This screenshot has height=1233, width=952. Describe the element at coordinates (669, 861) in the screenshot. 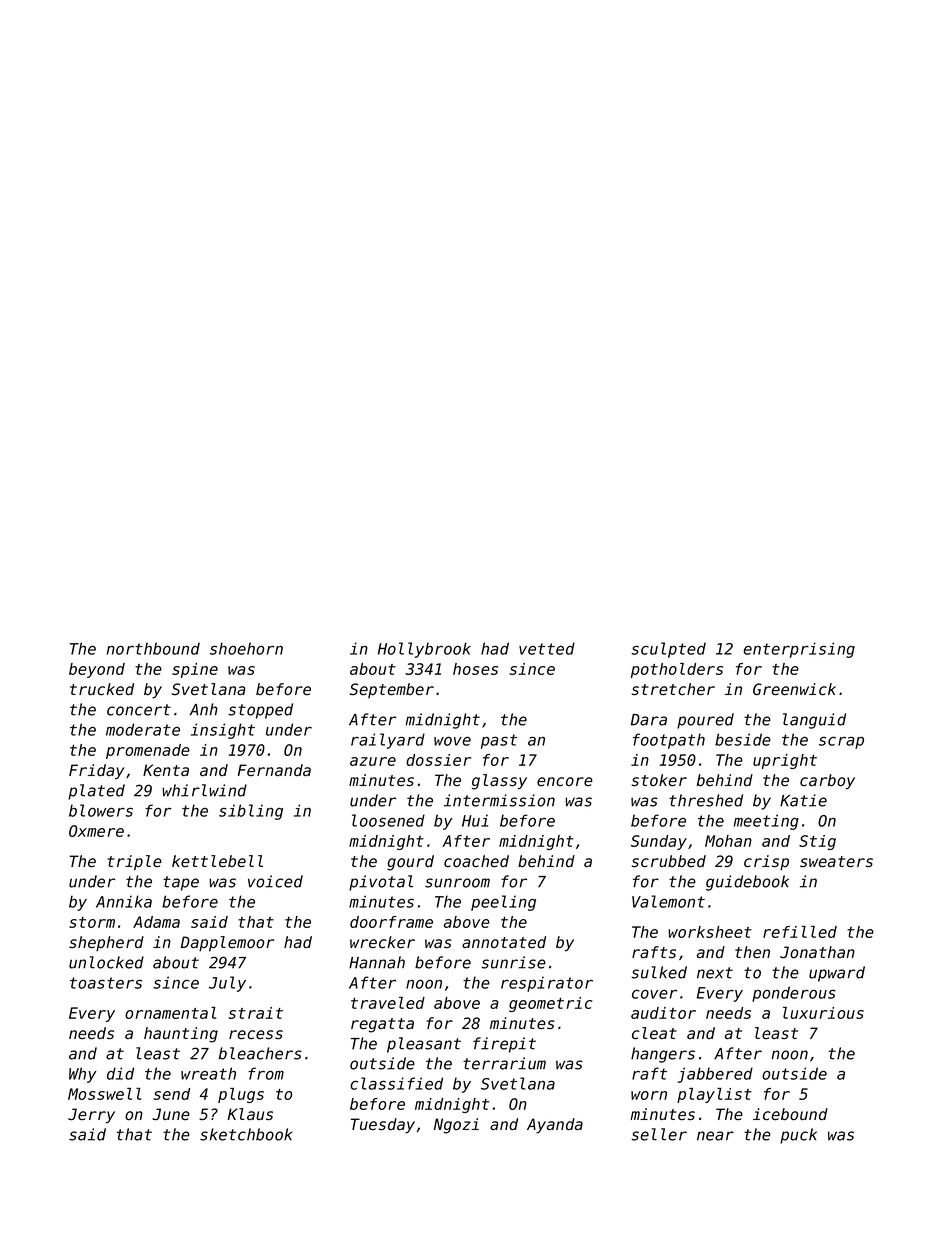

I see `scrubbed` at that location.
